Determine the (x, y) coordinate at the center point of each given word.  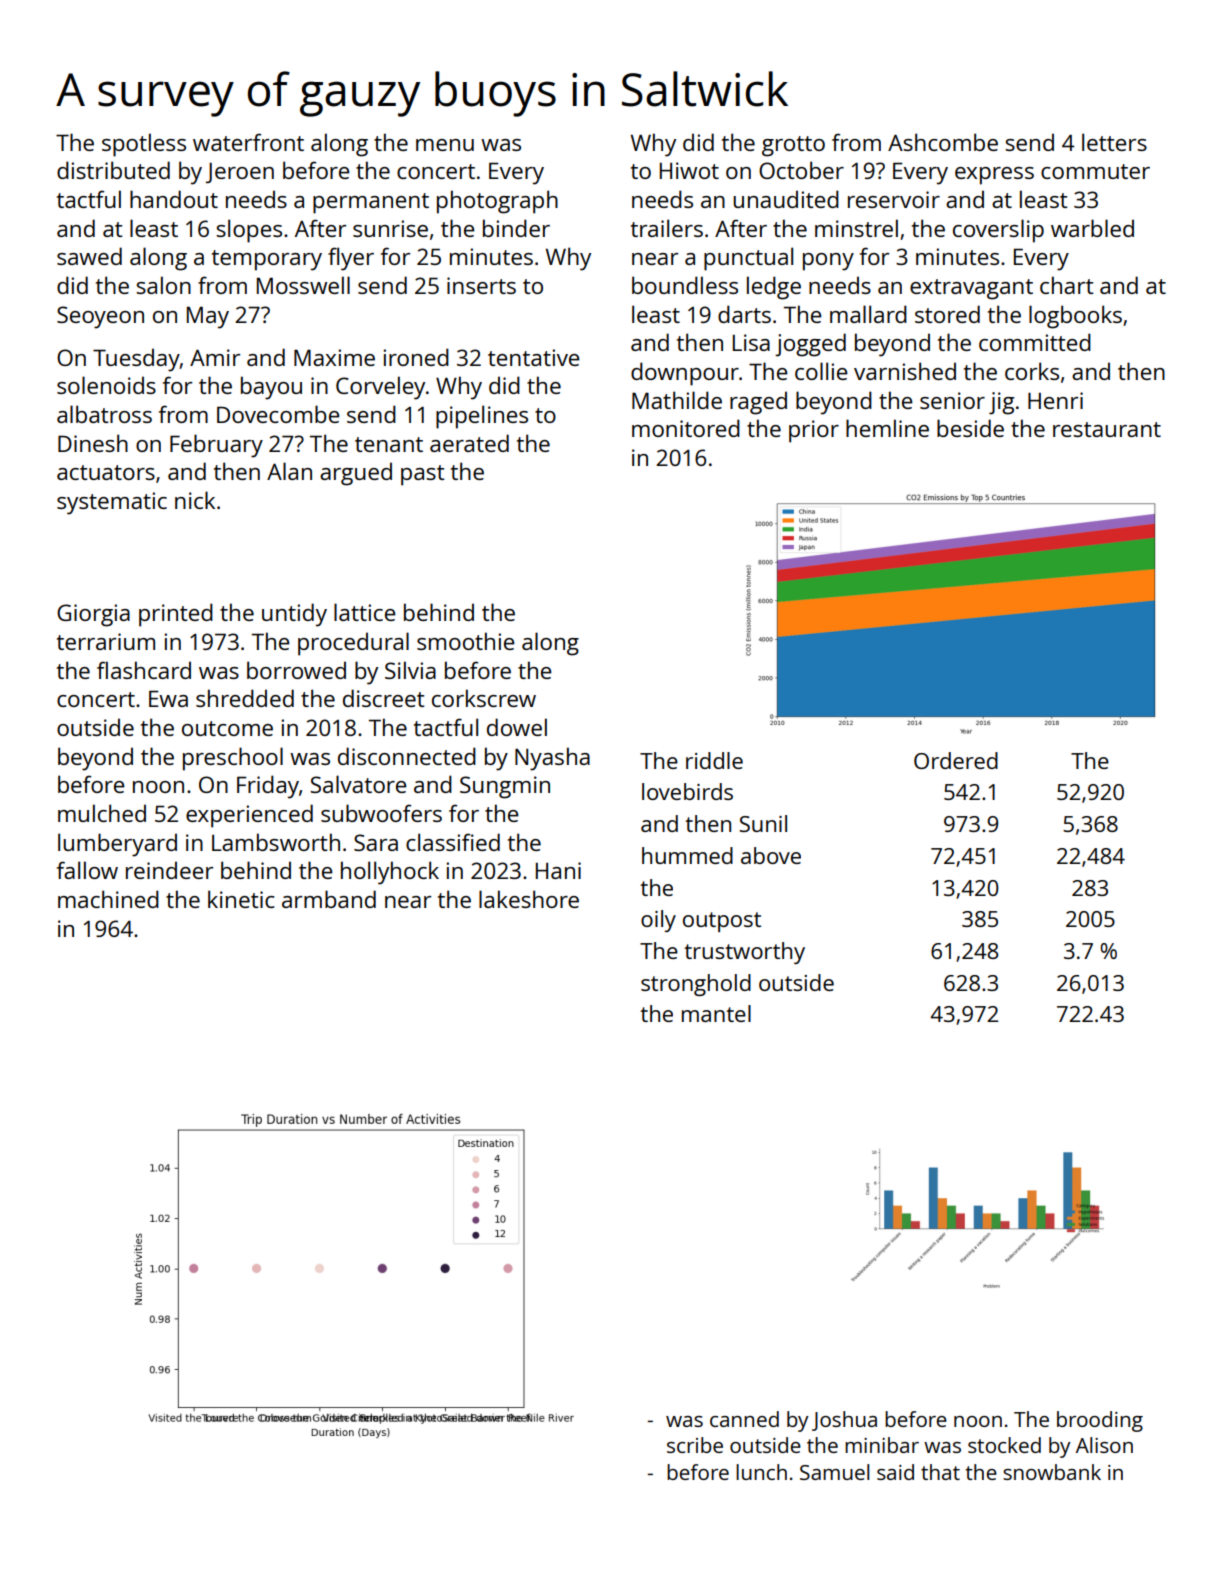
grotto (793, 146)
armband (329, 899)
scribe (695, 1445)
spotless (144, 145)
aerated (469, 443)
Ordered (956, 760)
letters (1114, 142)
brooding (1100, 1421)
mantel (716, 1013)
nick (195, 500)
